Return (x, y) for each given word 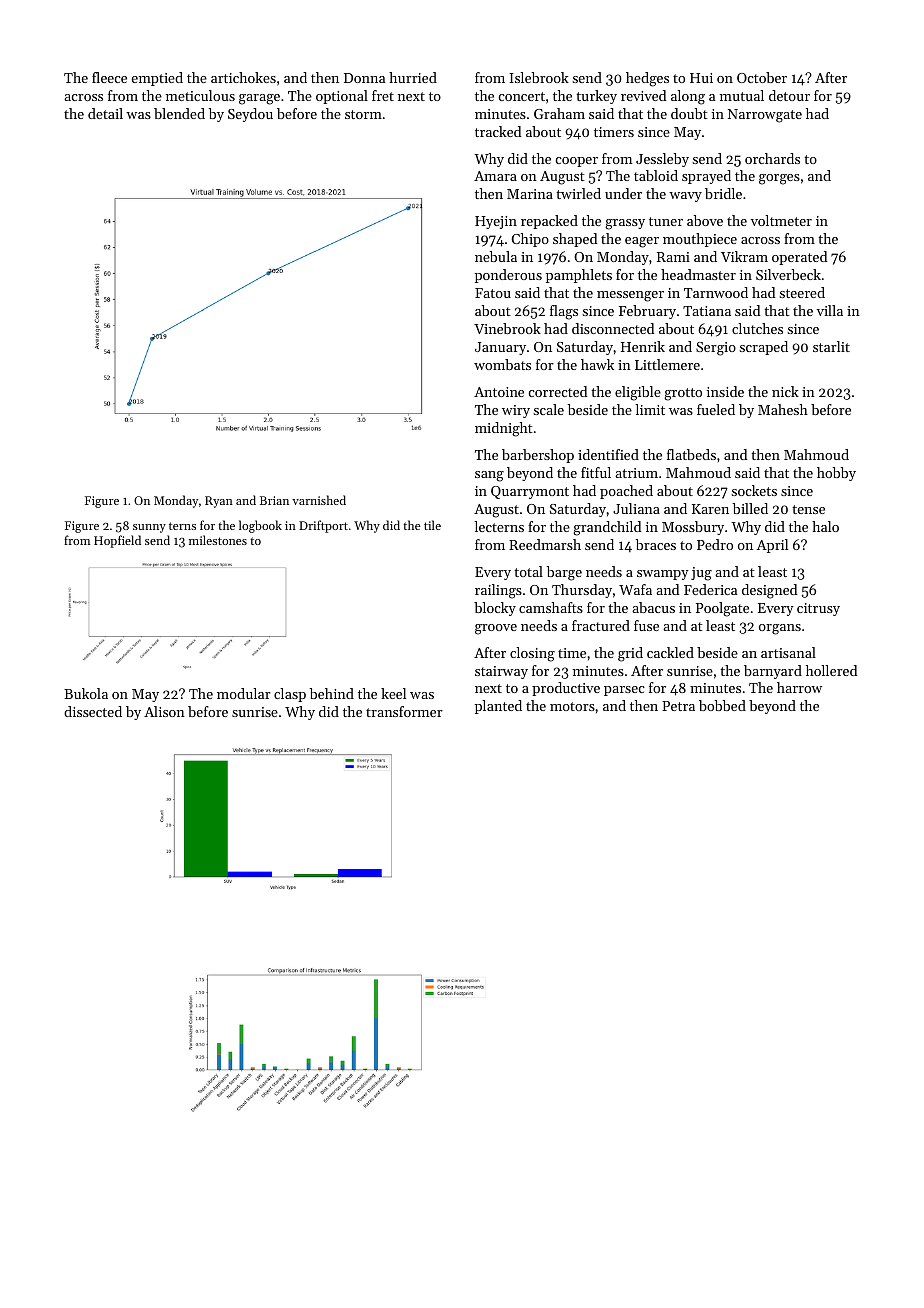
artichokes (243, 77)
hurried (413, 77)
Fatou (493, 293)
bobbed (722, 705)
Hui (701, 78)
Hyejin (496, 222)
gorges (779, 179)
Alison (164, 711)
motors (572, 706)
